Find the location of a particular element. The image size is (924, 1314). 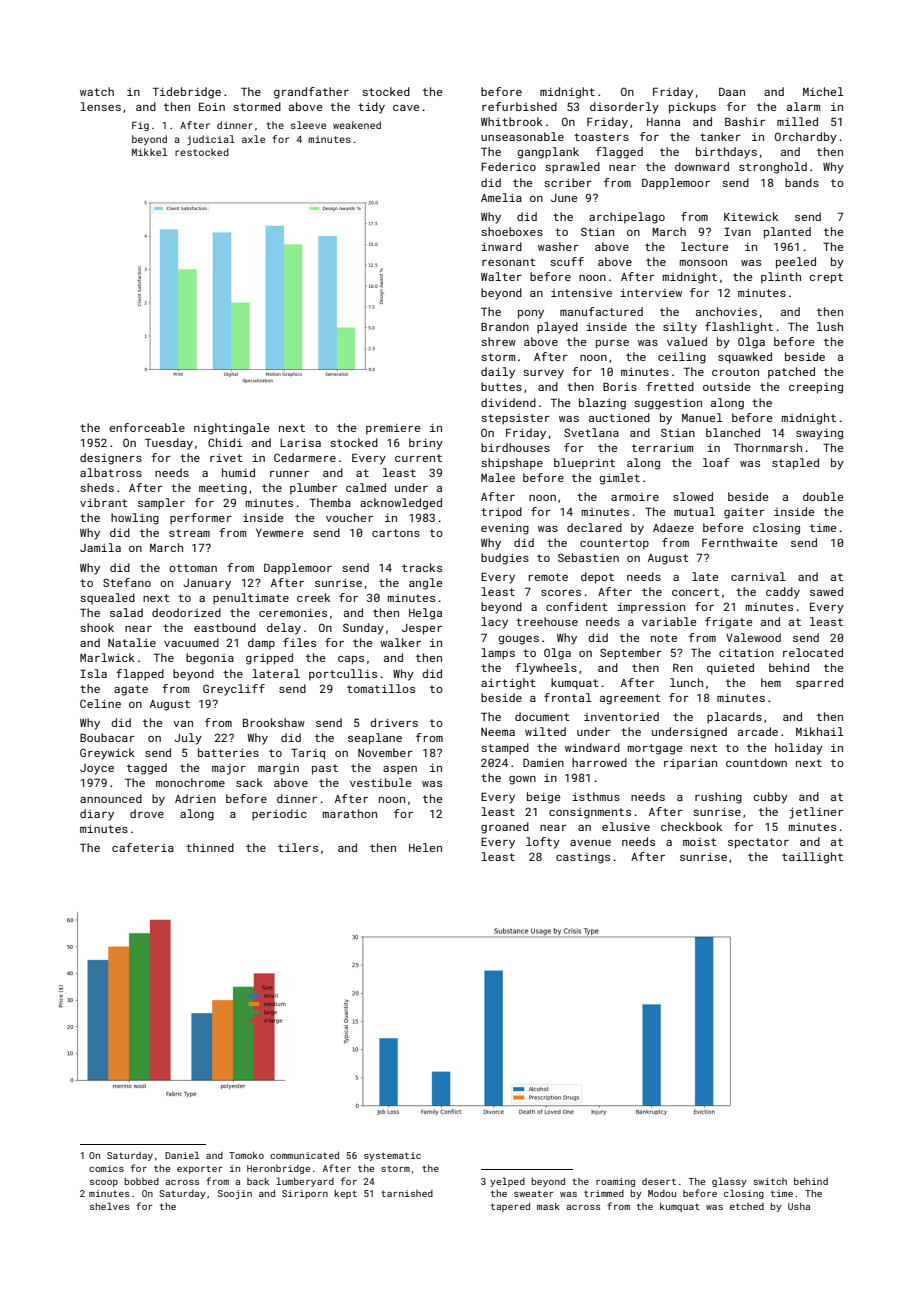

nightingale is located at coordinates (232, 429).
